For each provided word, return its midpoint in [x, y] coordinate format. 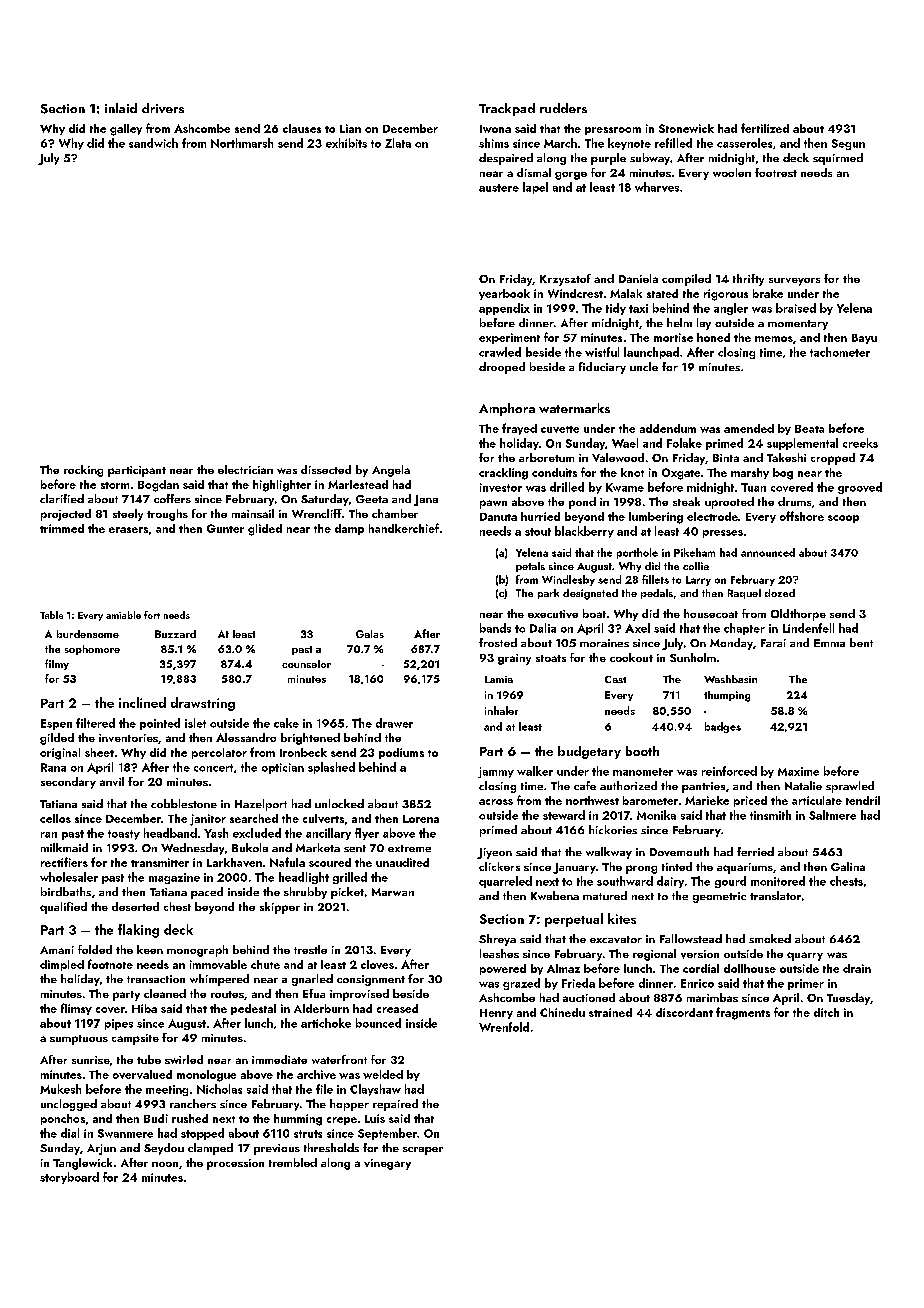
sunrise [91, 1060]
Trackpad [507, 109]
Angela [391, 471]
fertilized [765, 128]
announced [768, 552]
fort [152, 615]
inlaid [121, 108]
